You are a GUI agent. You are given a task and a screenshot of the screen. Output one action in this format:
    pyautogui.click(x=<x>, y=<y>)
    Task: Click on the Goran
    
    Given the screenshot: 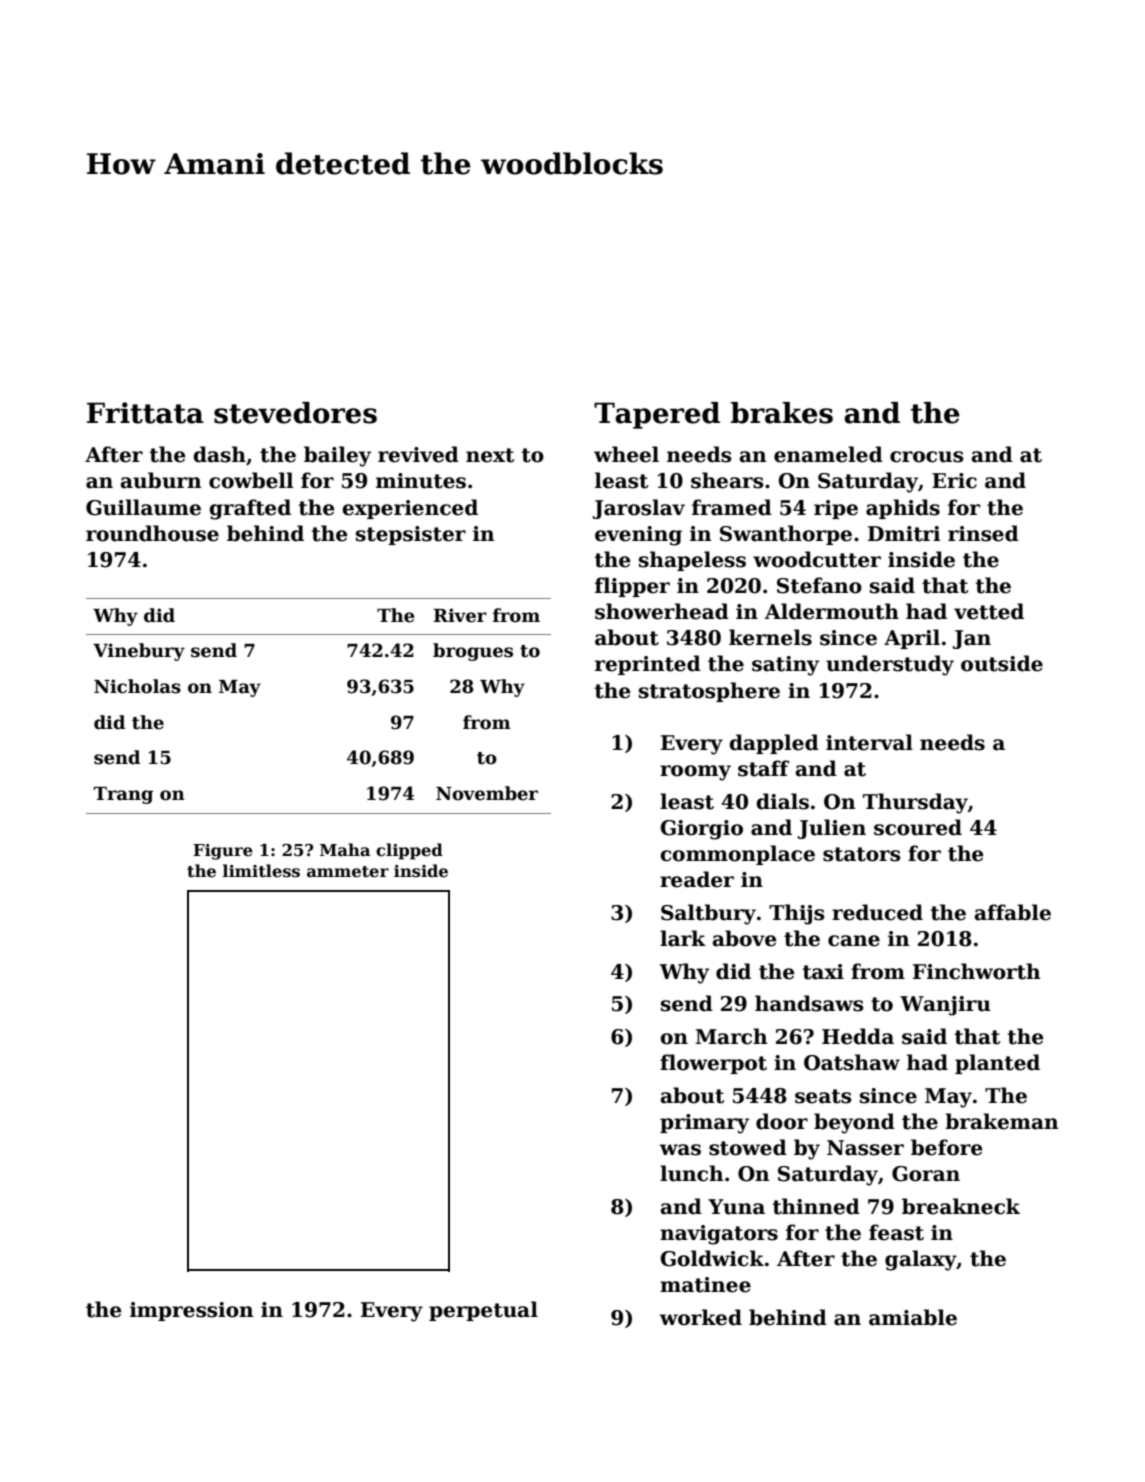 What is the action you would take?
    pyautogui.click(x=926, y=1174)
